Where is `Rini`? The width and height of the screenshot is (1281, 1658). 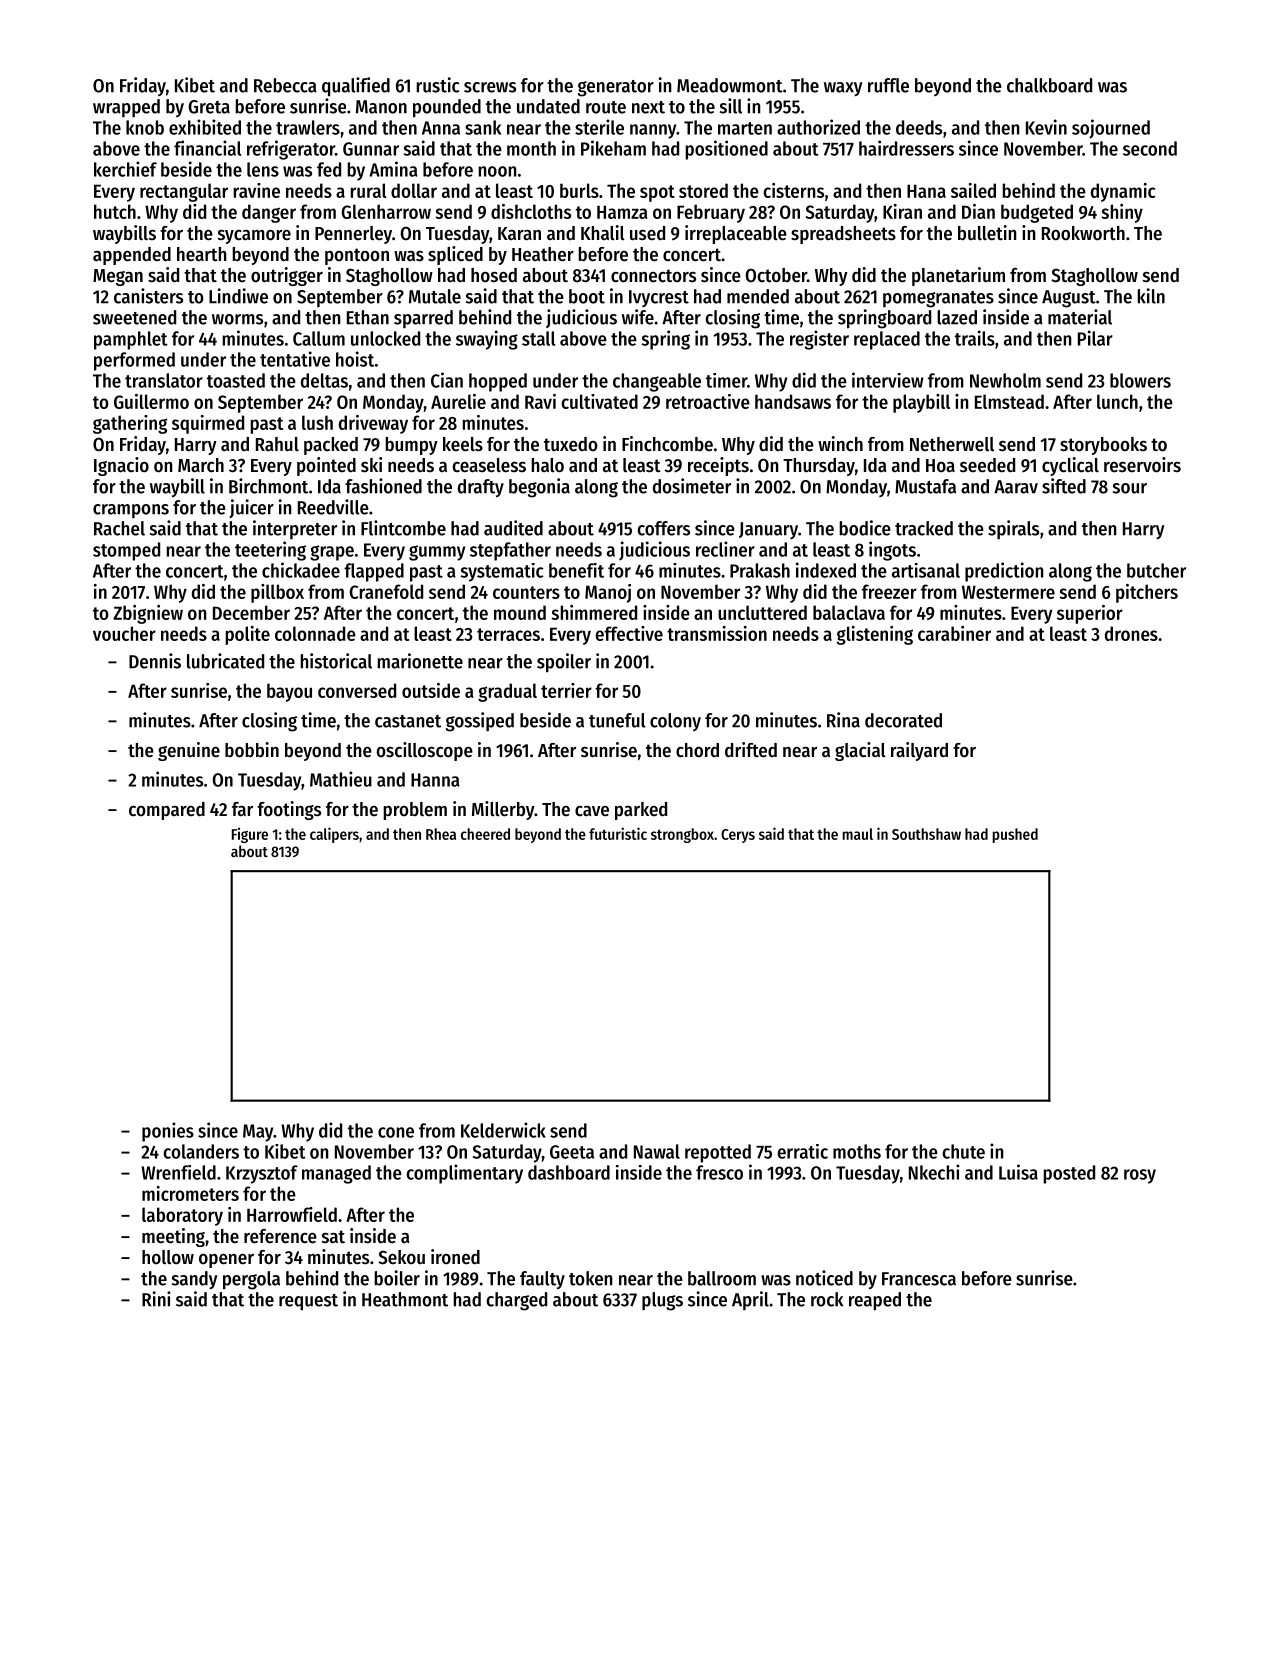
Rini is located at coordinates (156, 1299).
